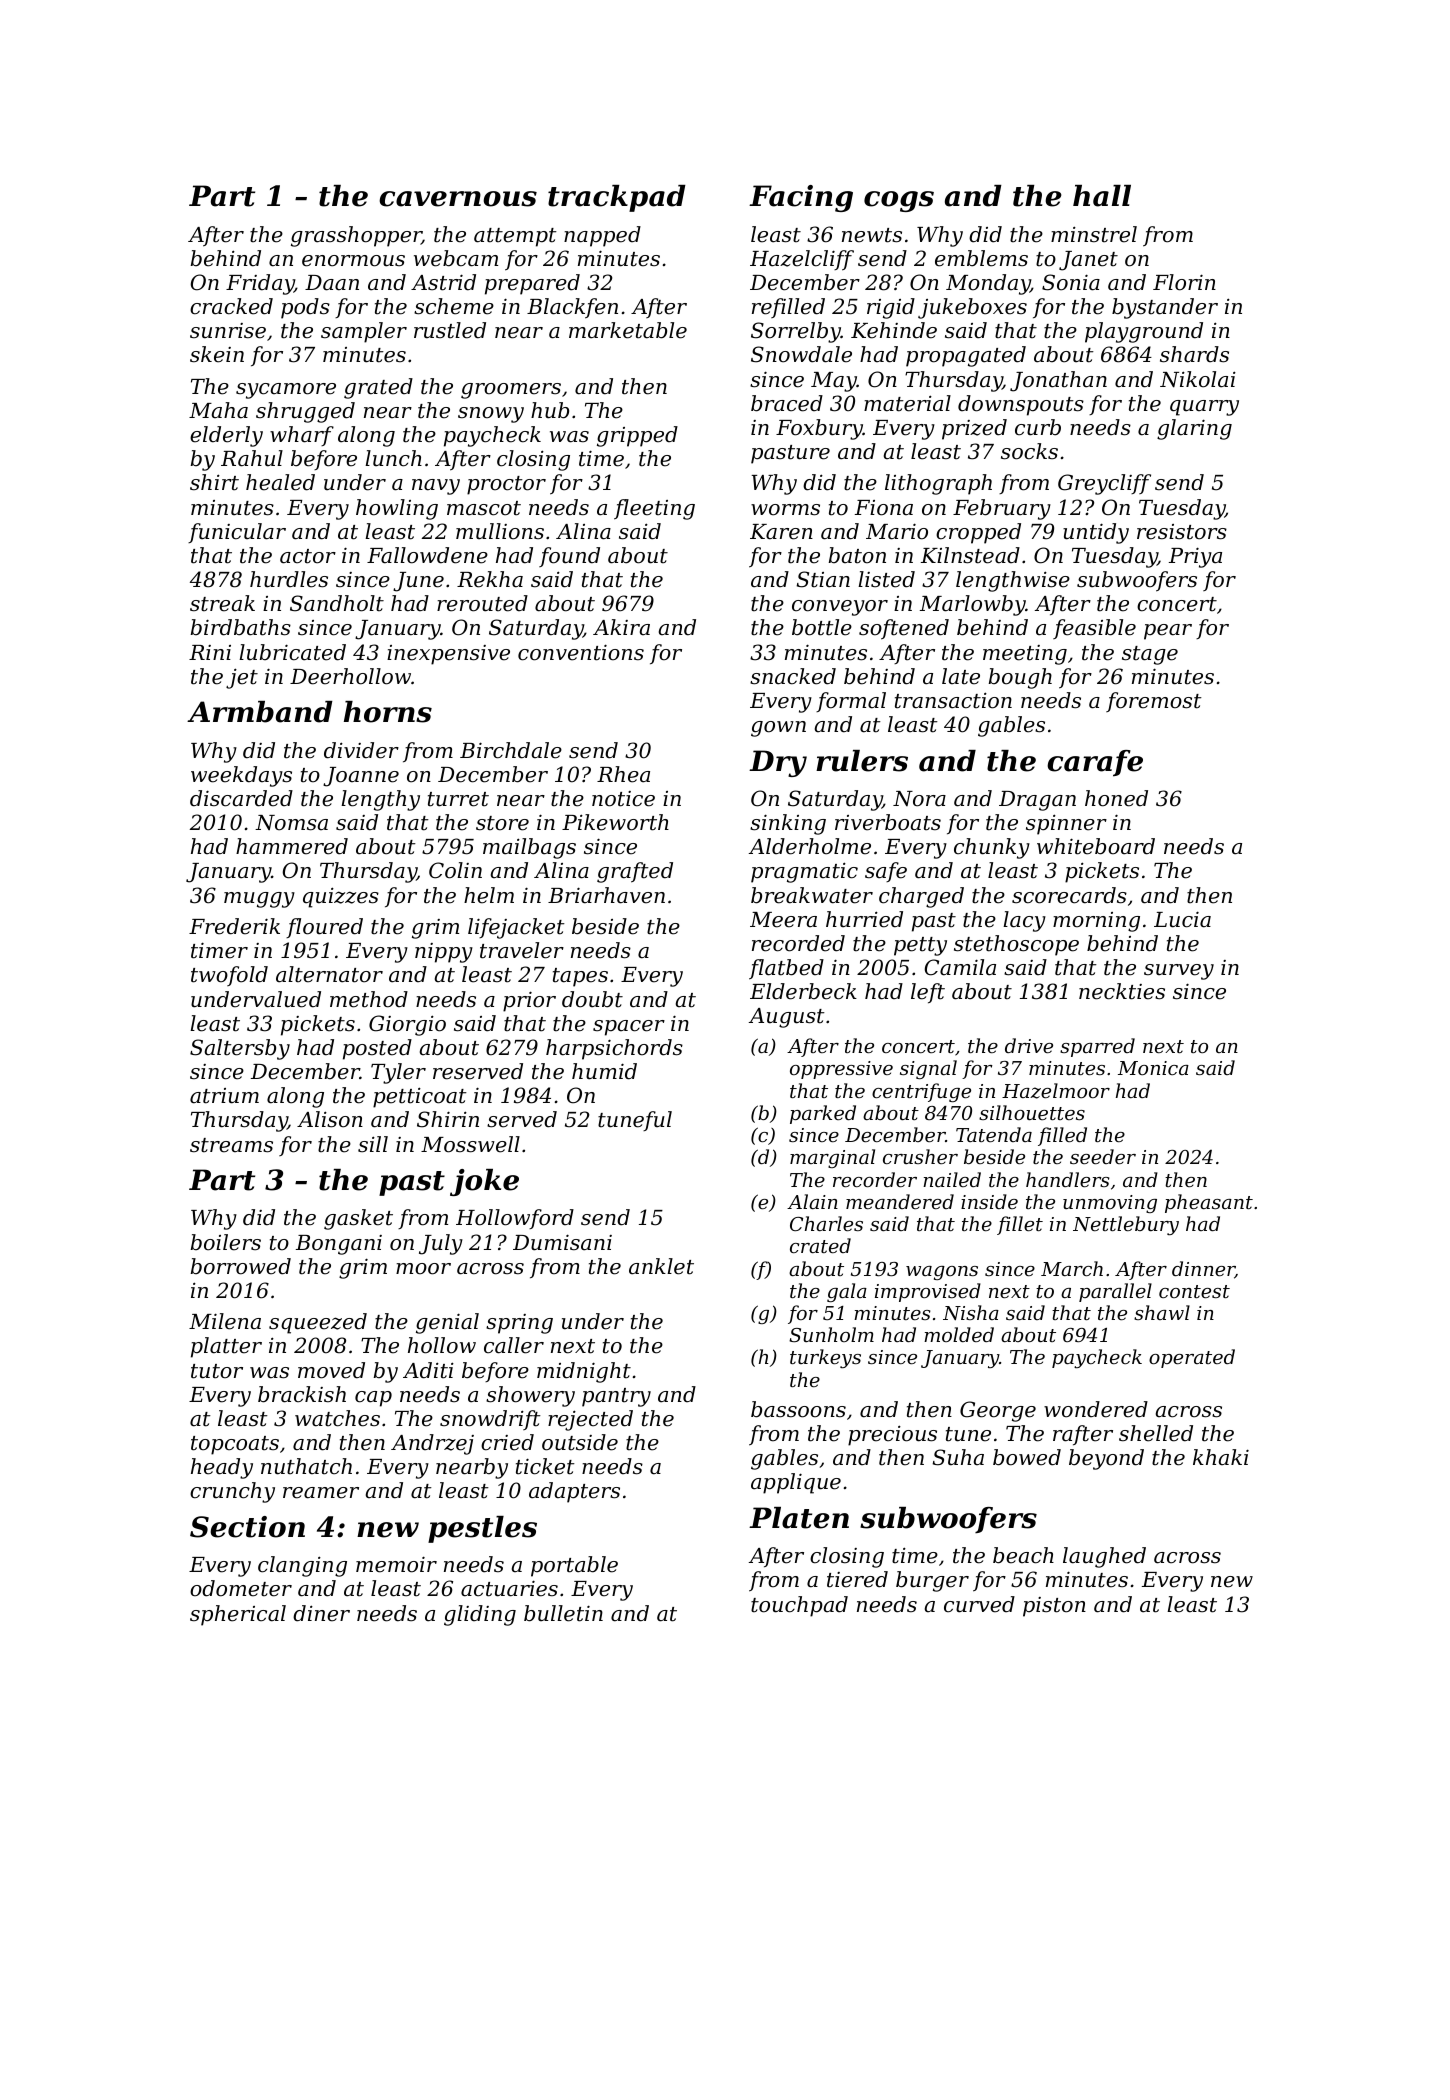 The image size is (1450, 2100). Describe the element at coordinates (799, 1606) in the screenshot. I see `touchpad` at that location.
